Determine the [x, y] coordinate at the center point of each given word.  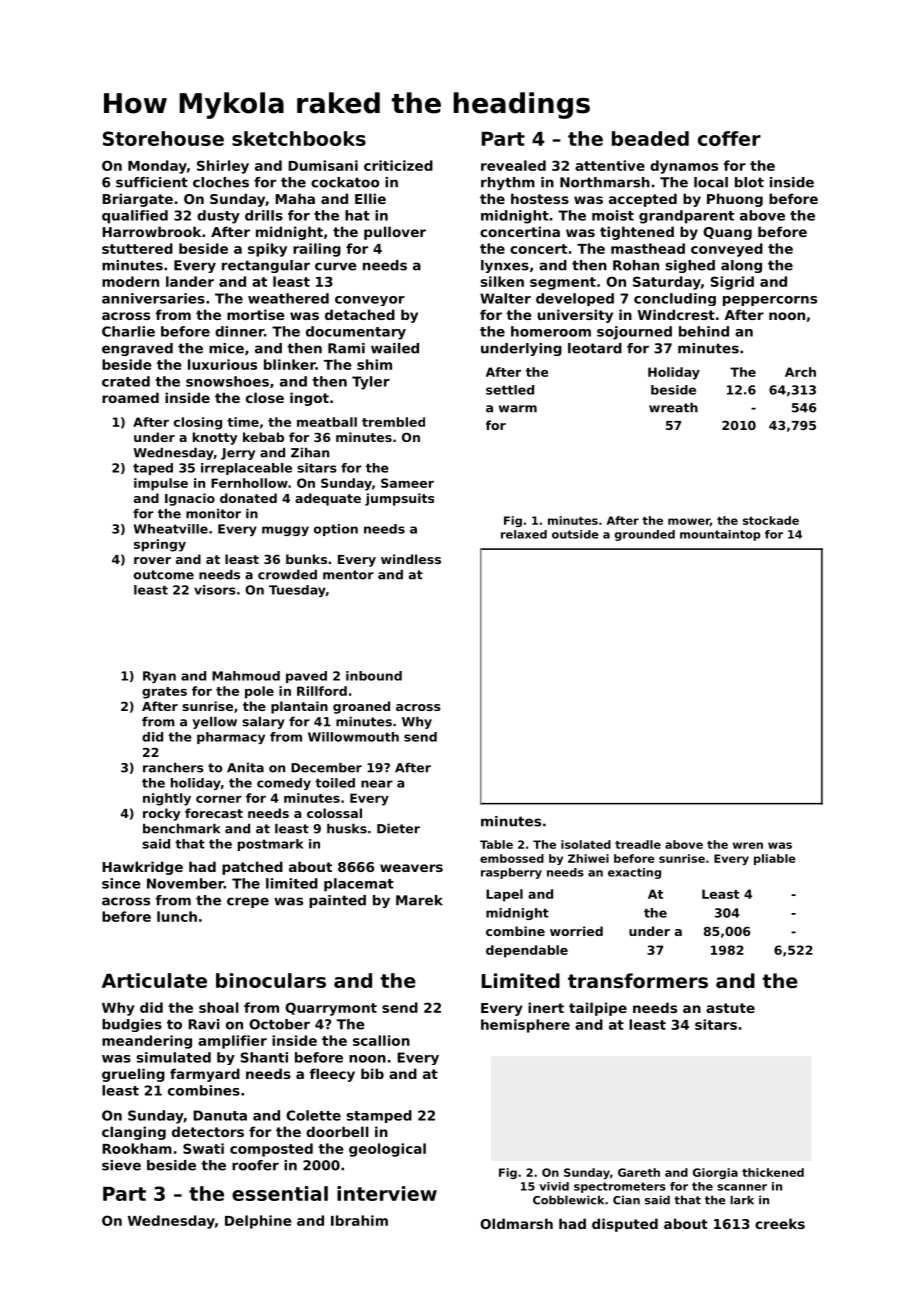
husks [347, 828]
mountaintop [720, 535]
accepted [643, 200]
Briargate [137, 200]
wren [748, 845]
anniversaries [153, 298]
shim [374, 364]
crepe [248, 902]
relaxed [524, 534]
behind [704, 331]
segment [563, 283]
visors [215, 590]
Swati [203, 1148]
